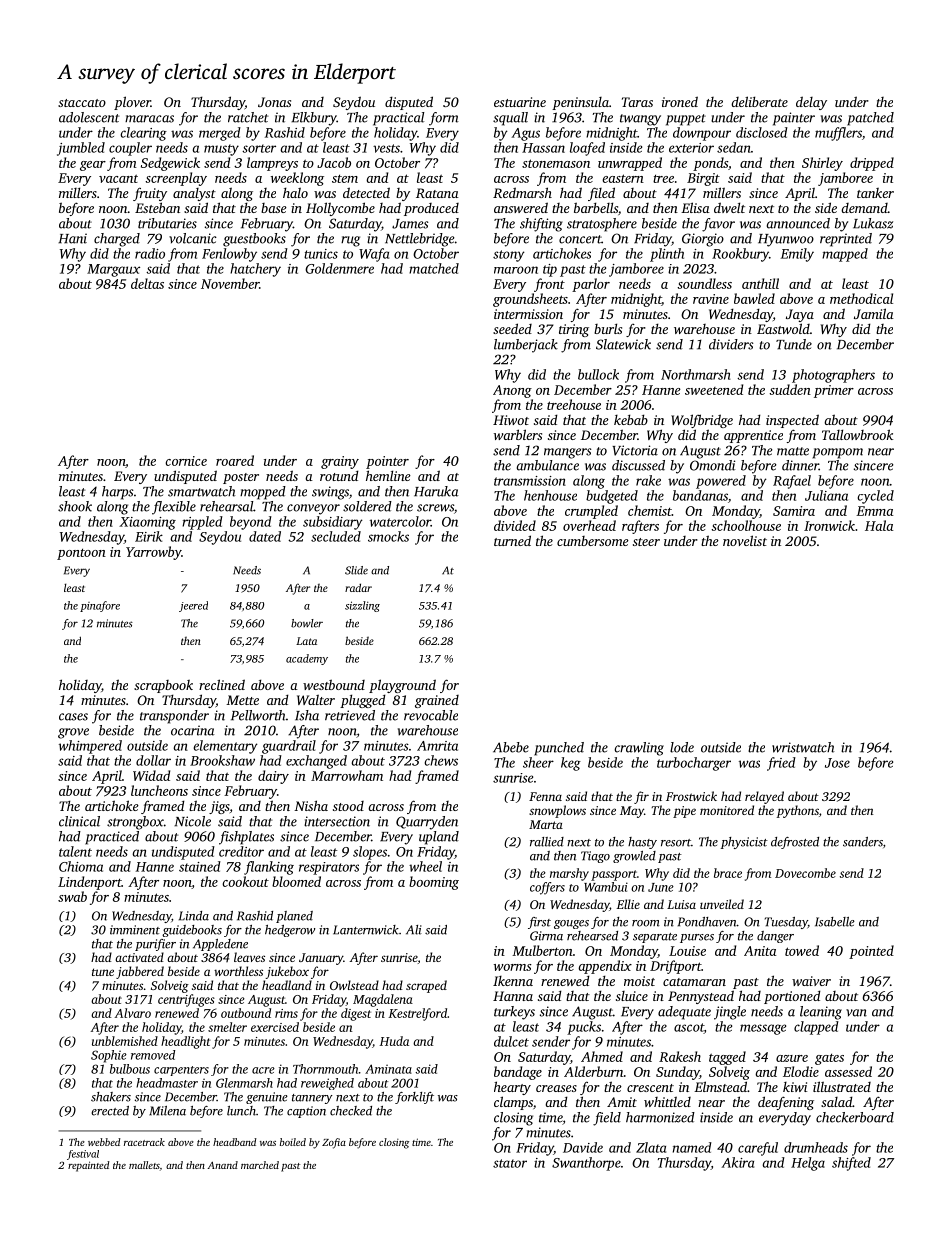 Image resolution: width=952 pixels, height=1233 pixels. What do you see at coordinates (792, 997) in the screenshot?
I see `portioned` at bounding box center [792, 997].
